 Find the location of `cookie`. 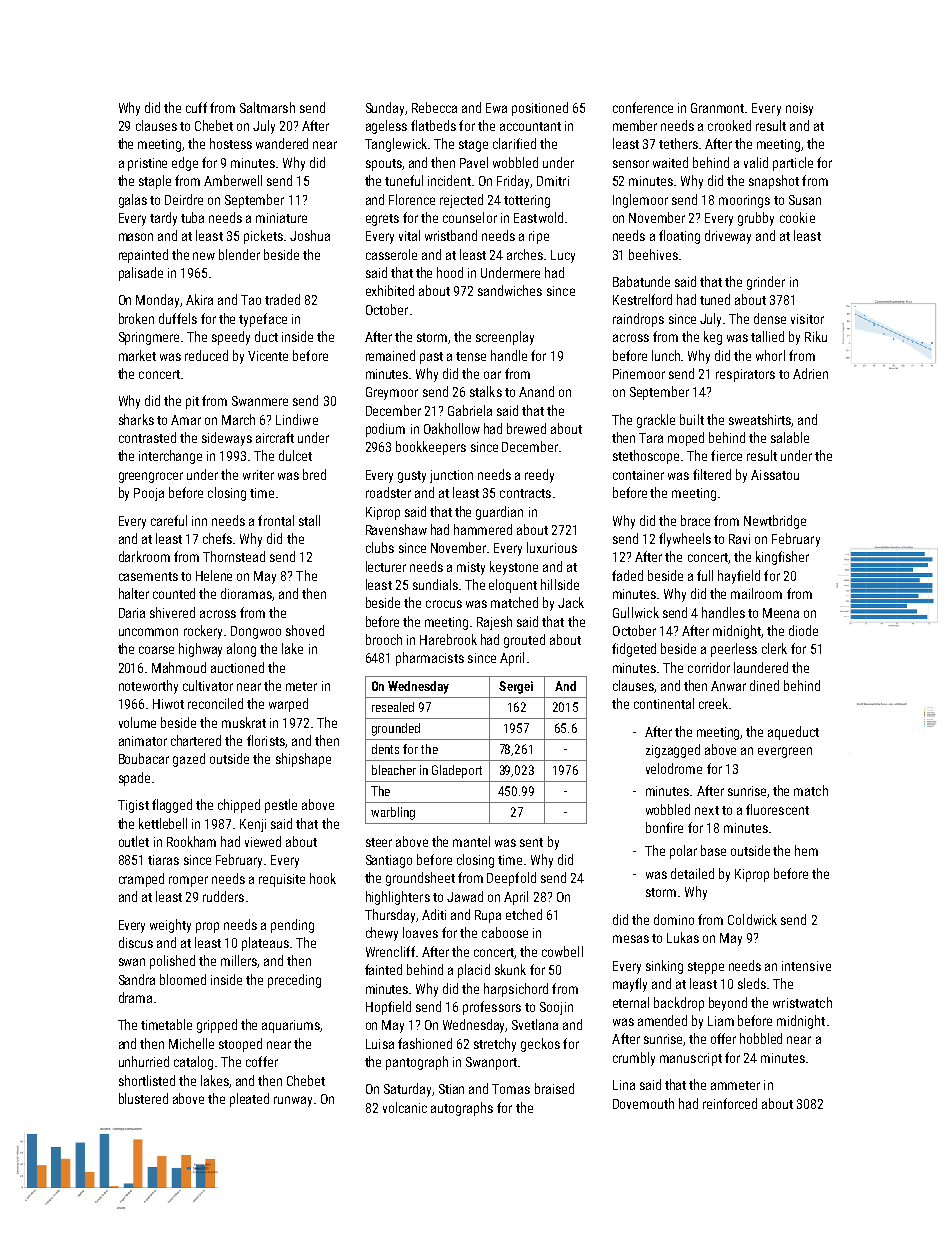

cookie is located at coordinates (797, 217).
